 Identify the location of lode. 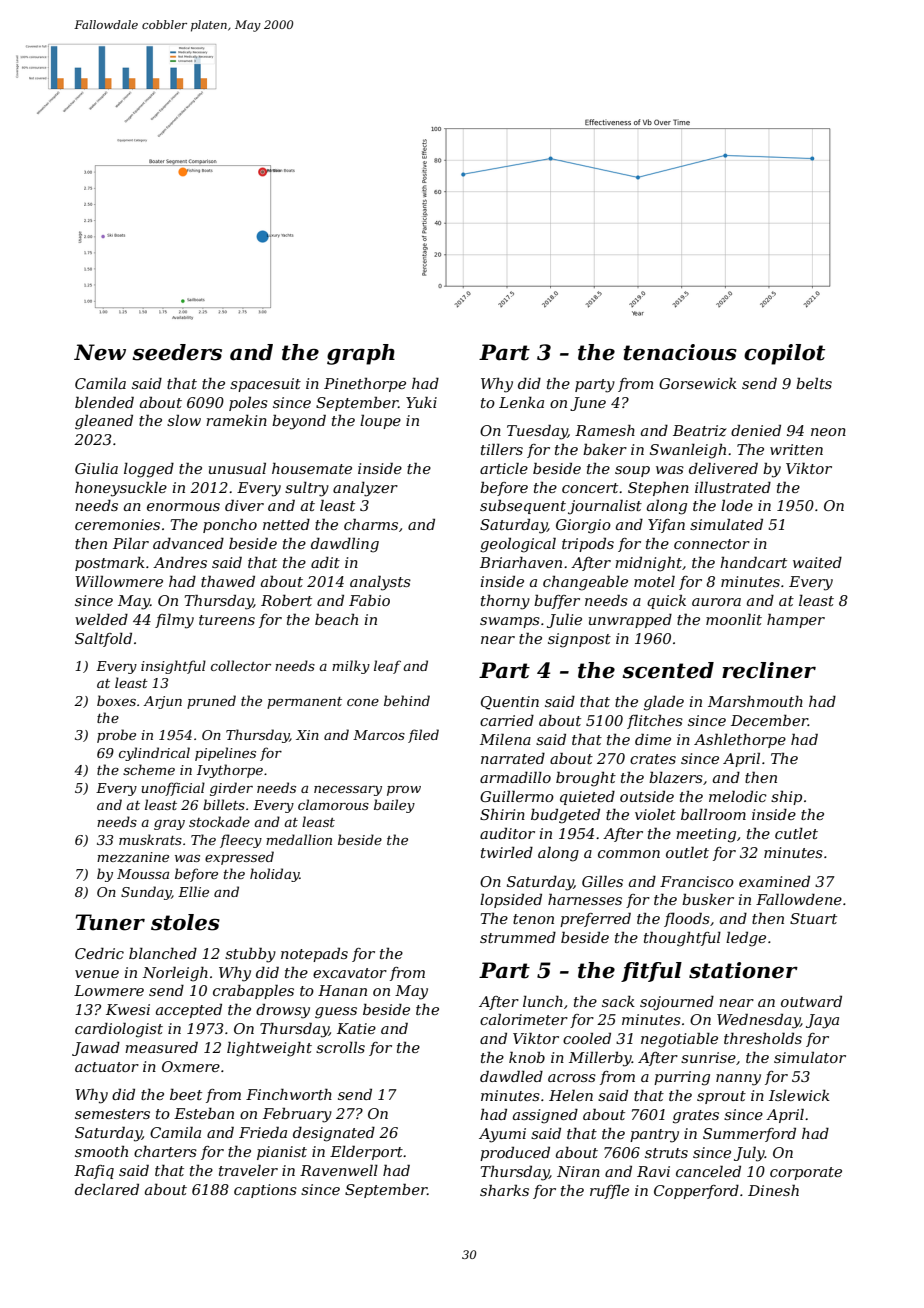
(737, 505).
